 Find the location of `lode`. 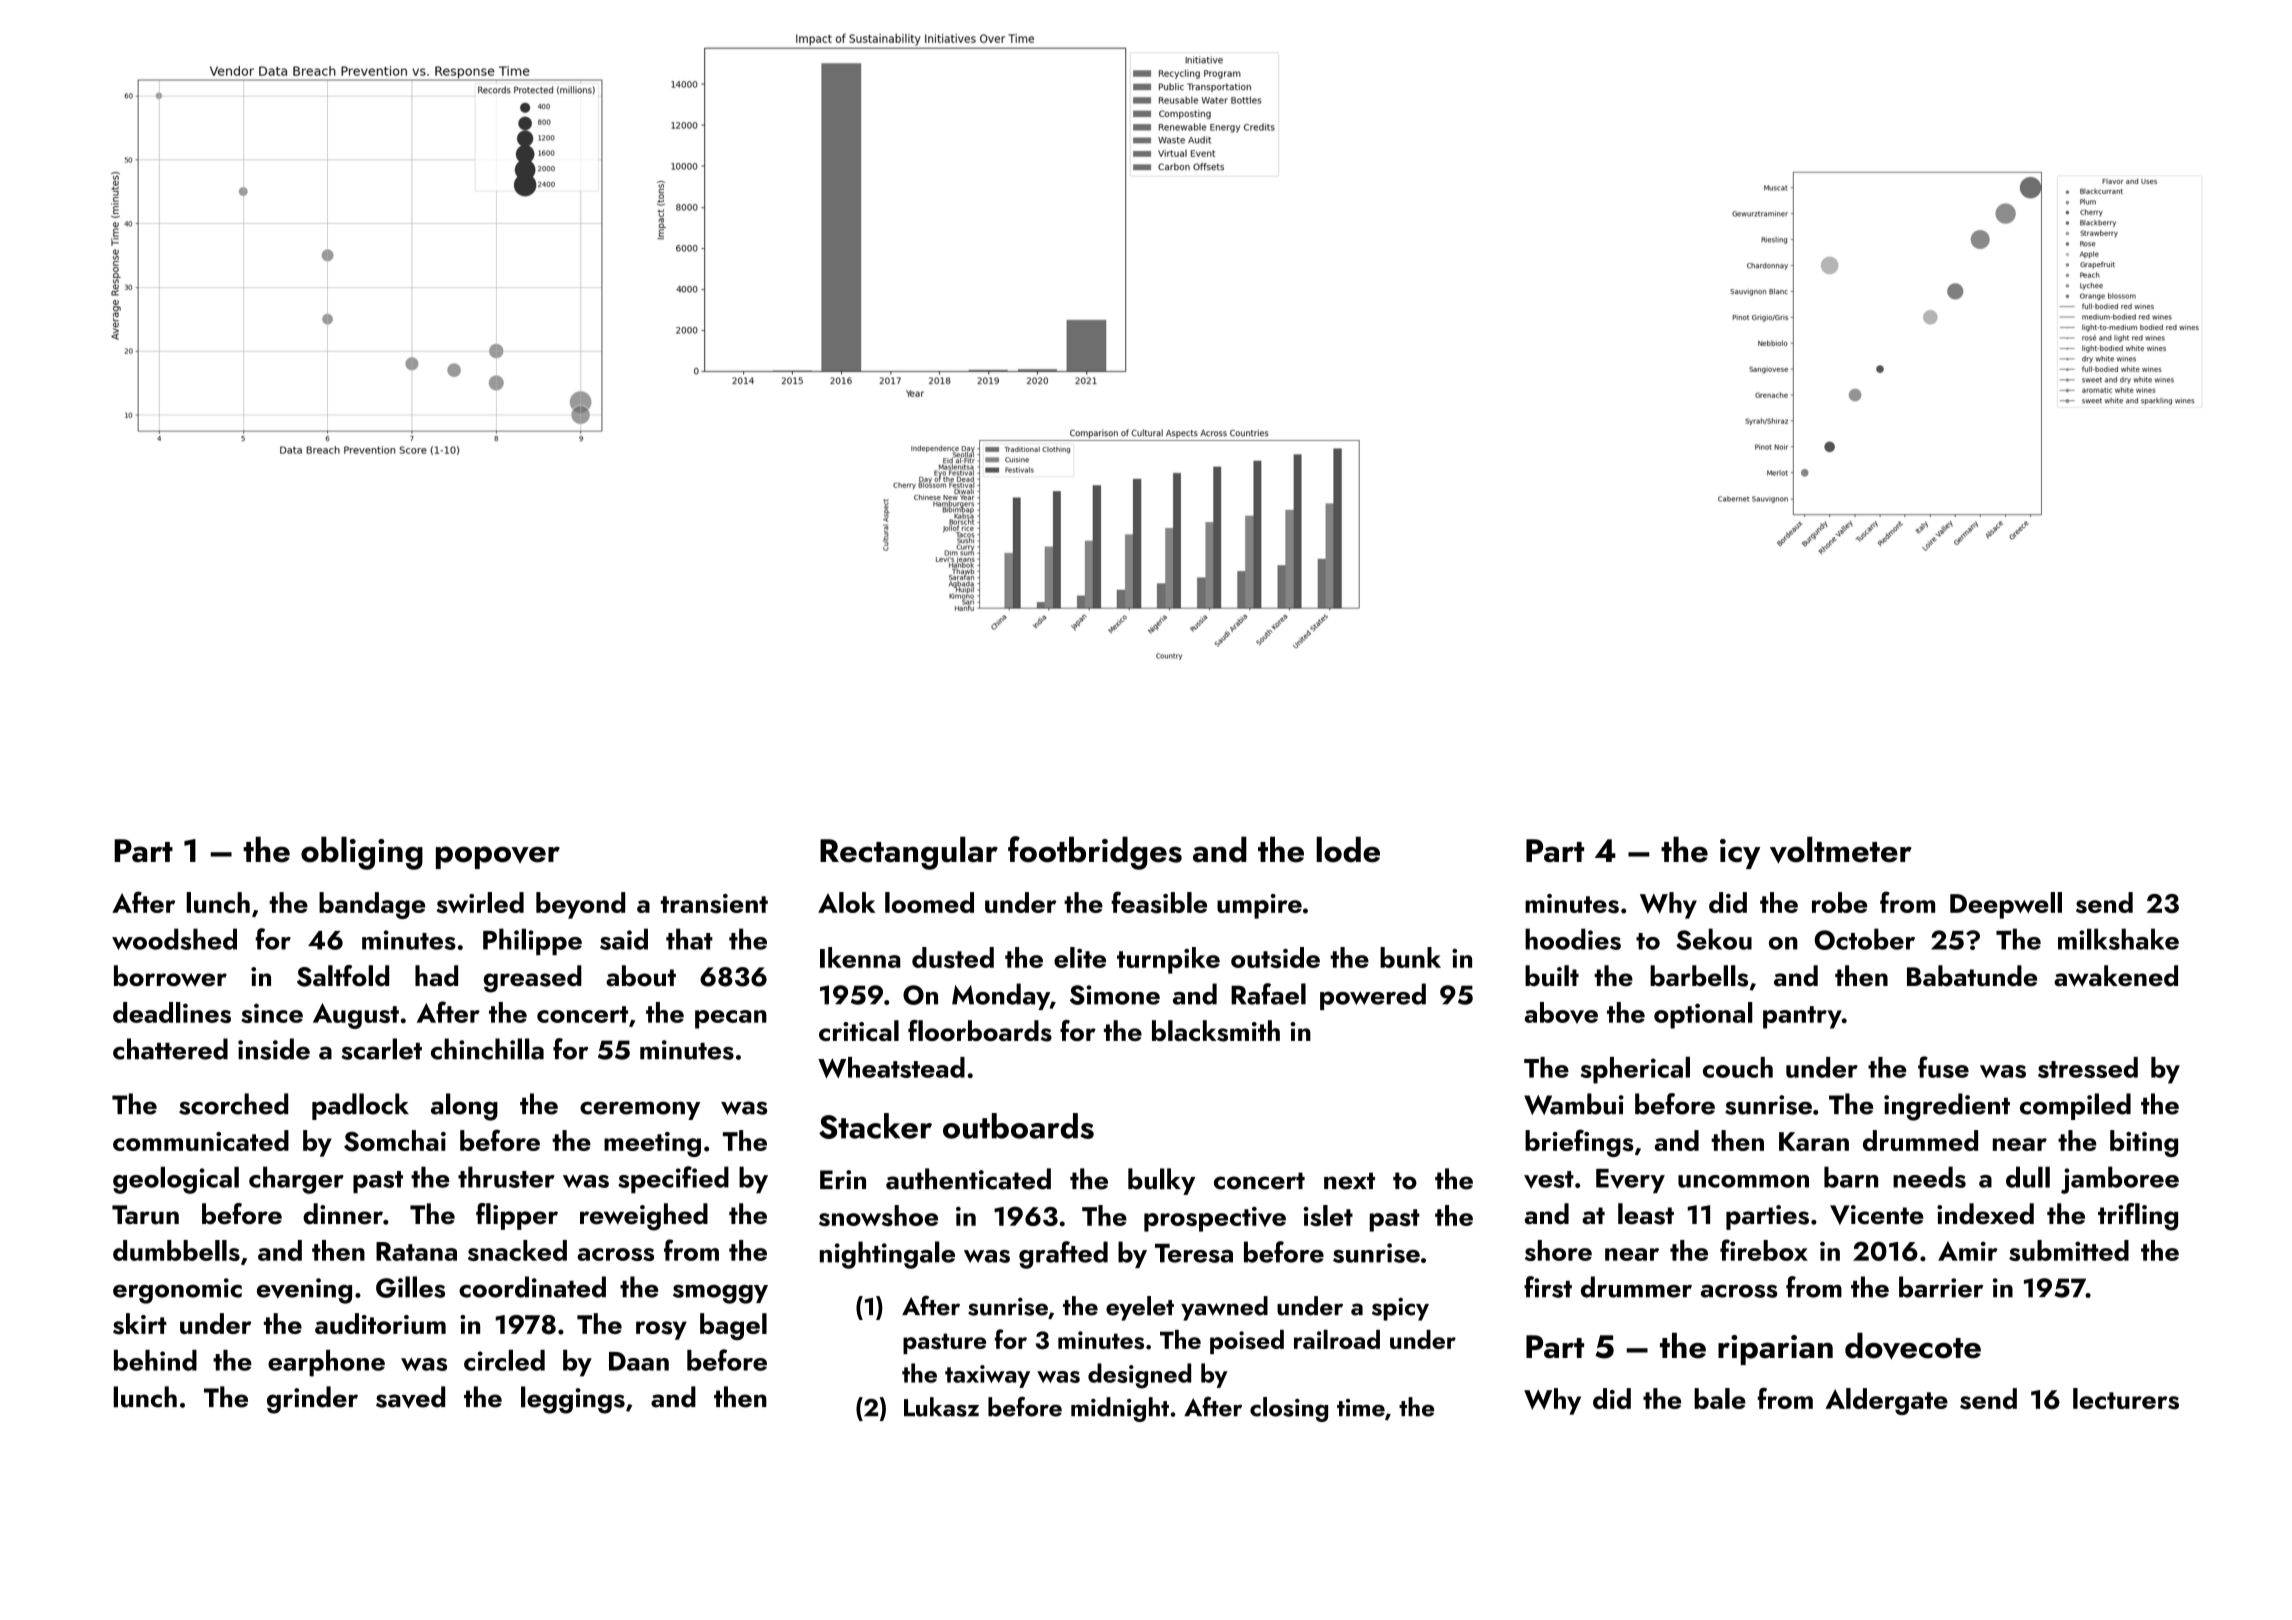

lode is located at coordinates (1348, 849).
